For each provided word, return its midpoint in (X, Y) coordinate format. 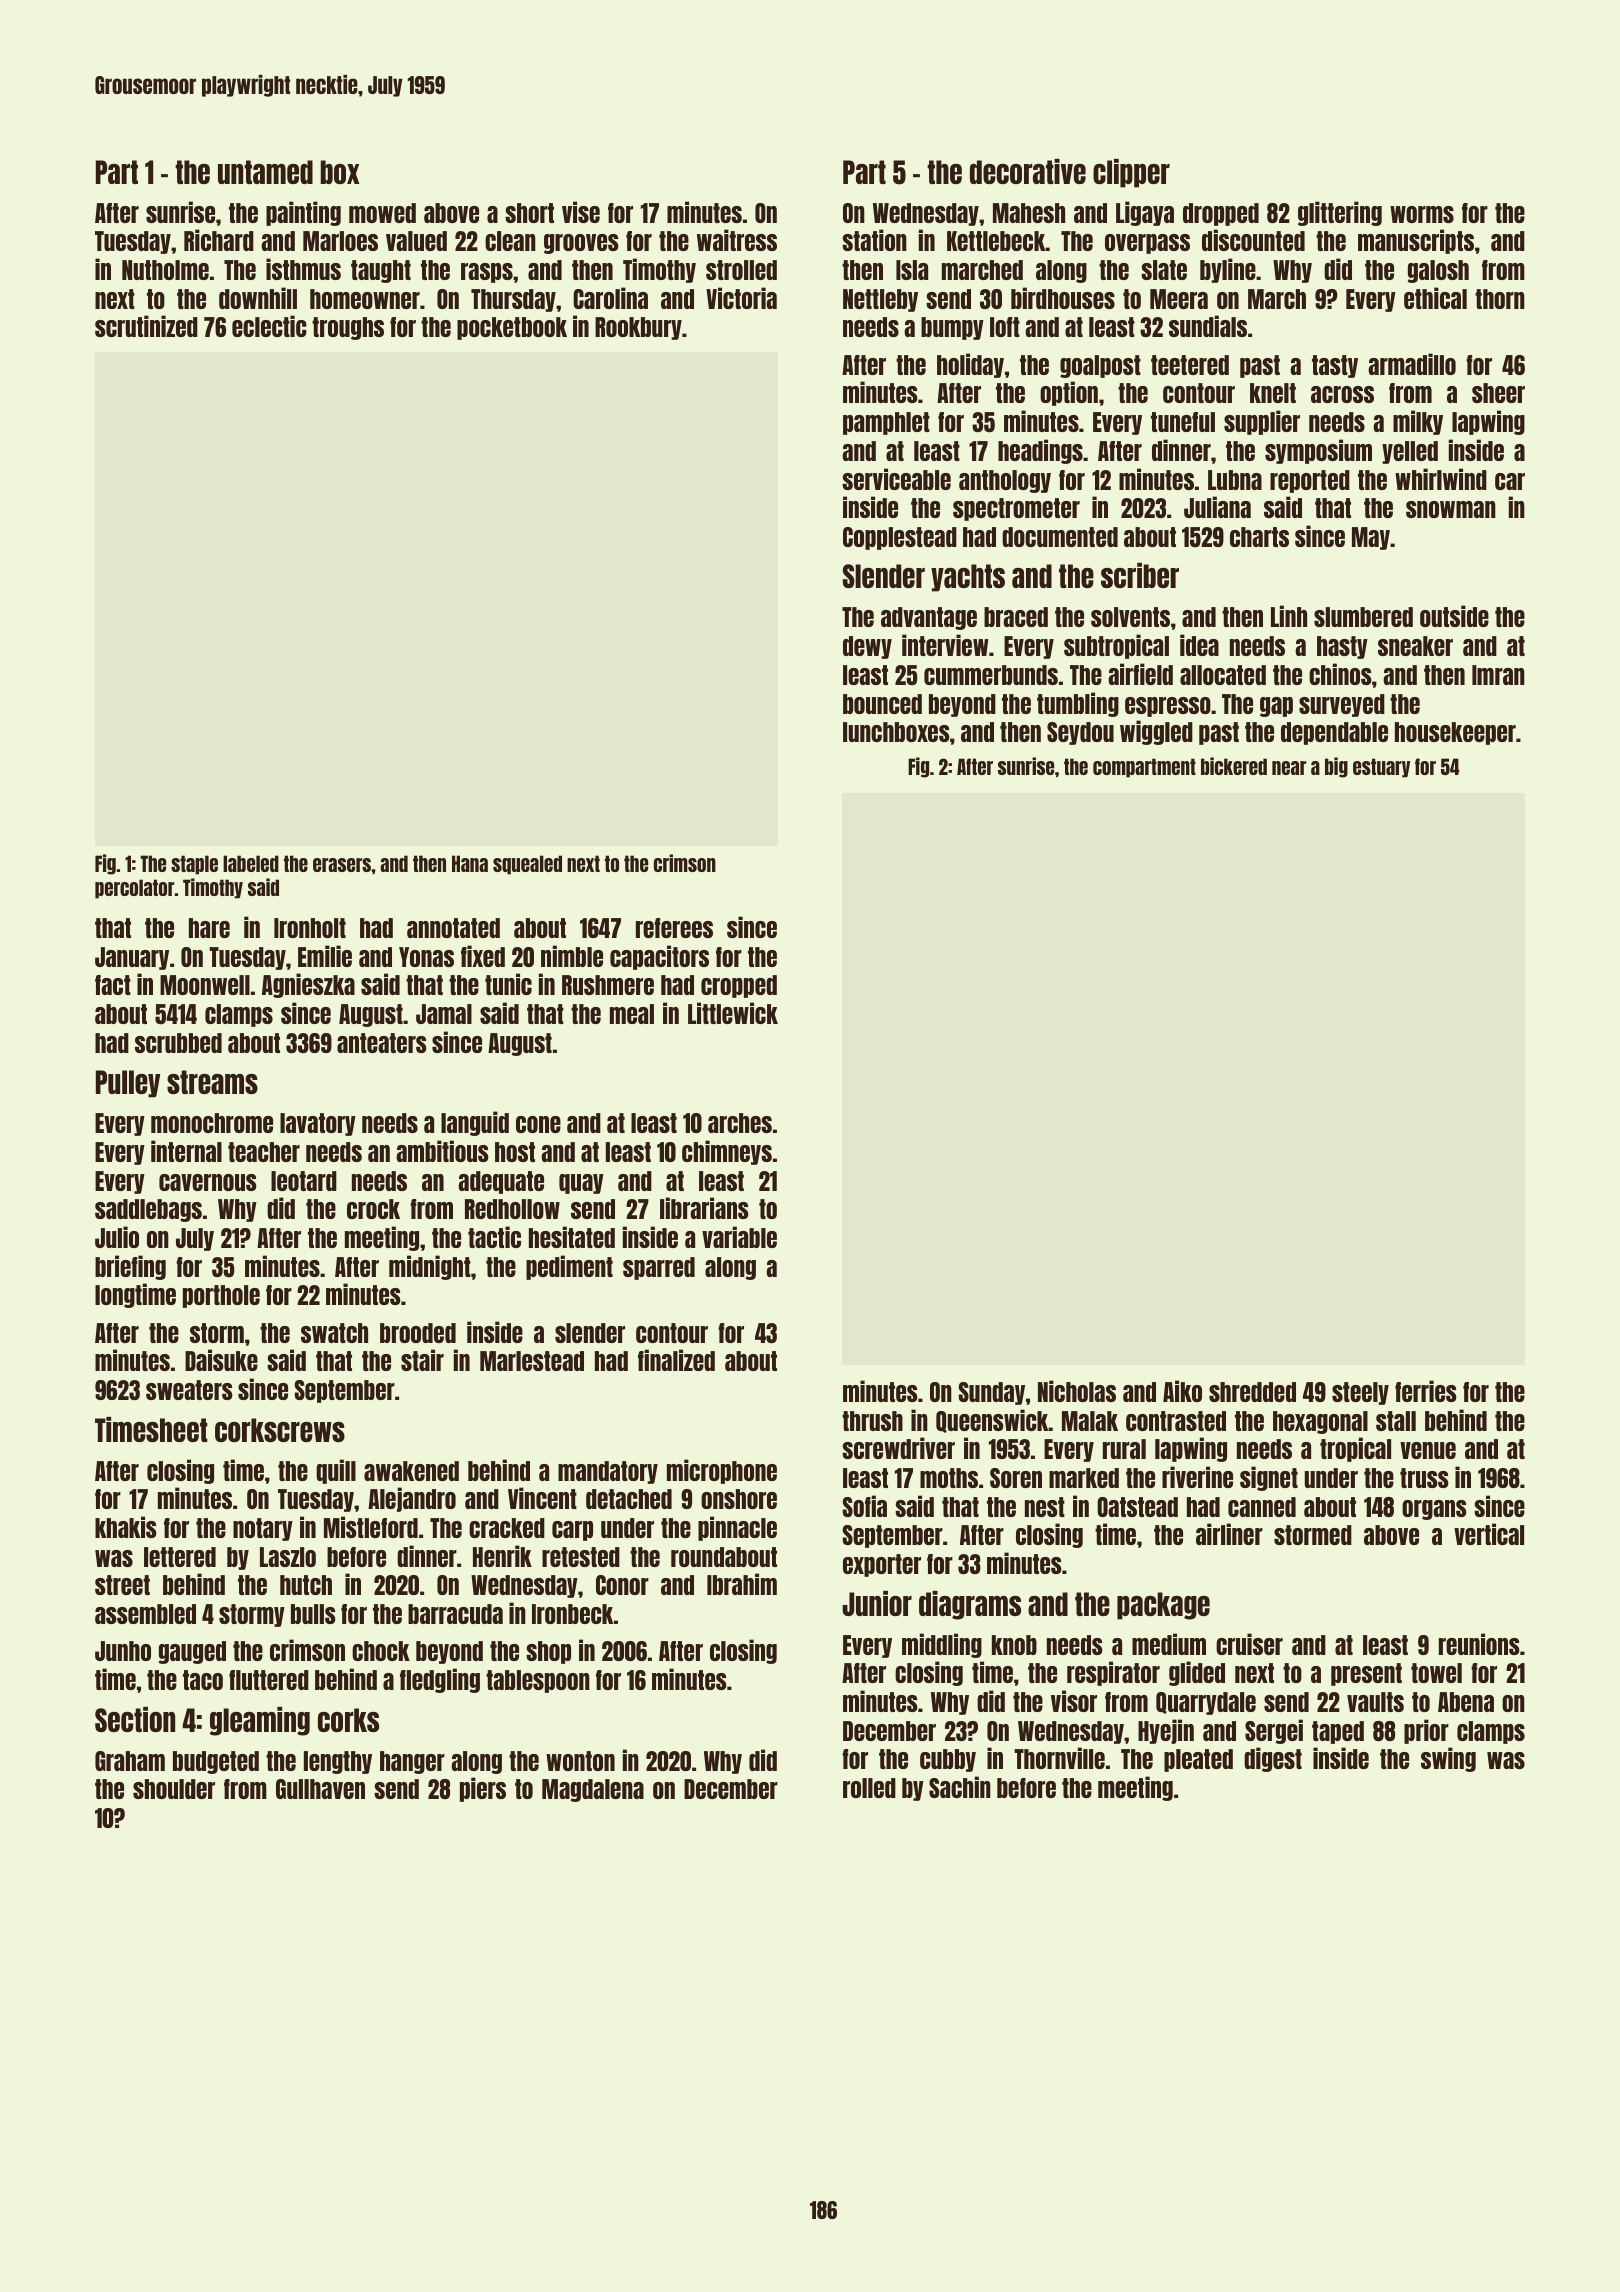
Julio (117, 1237)
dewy (867, 647)
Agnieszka (308, 985)
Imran (1498, 675)
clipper (1131, 173)
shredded (1252, 1392)
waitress (737, 240)
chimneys (727, 1152)
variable (739, 1237)
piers (483, 1789)
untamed (265, 172)
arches (740, 1123)
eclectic (269, 326)
